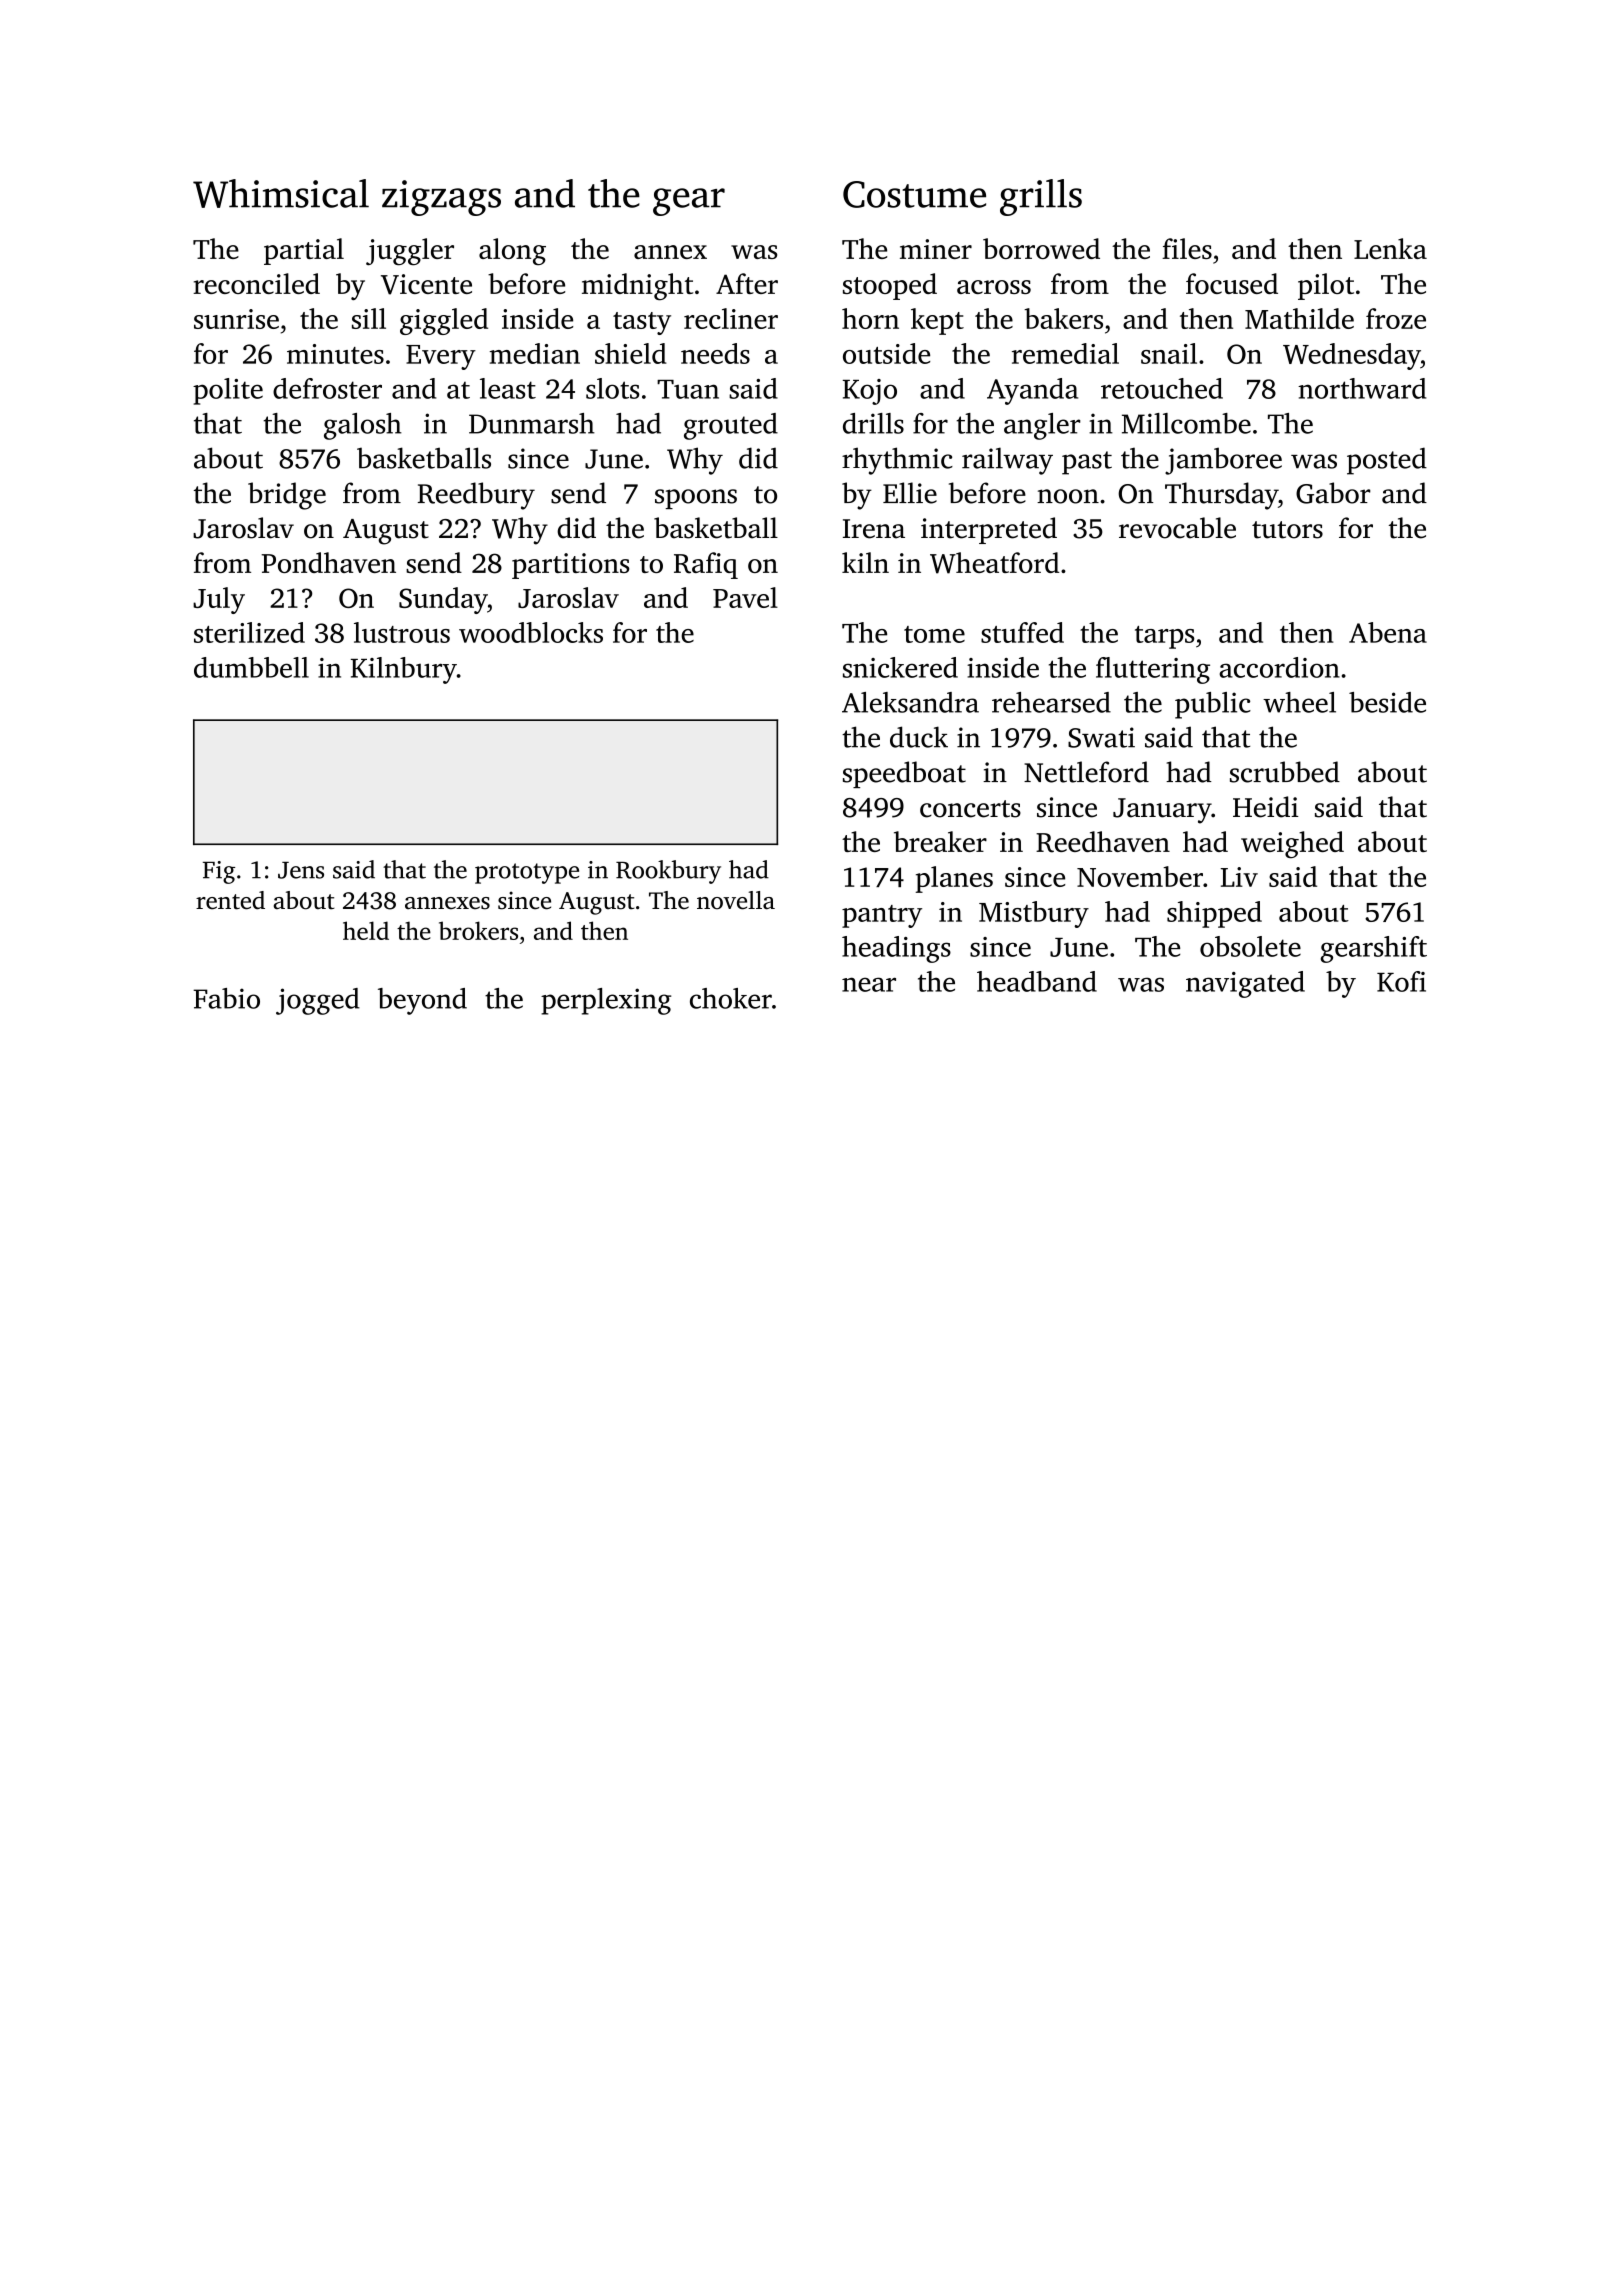 The image size is (1620, 2292). Describe the element at coordinates (301, 870) in the screenshot. I see `Jens` at that location.
